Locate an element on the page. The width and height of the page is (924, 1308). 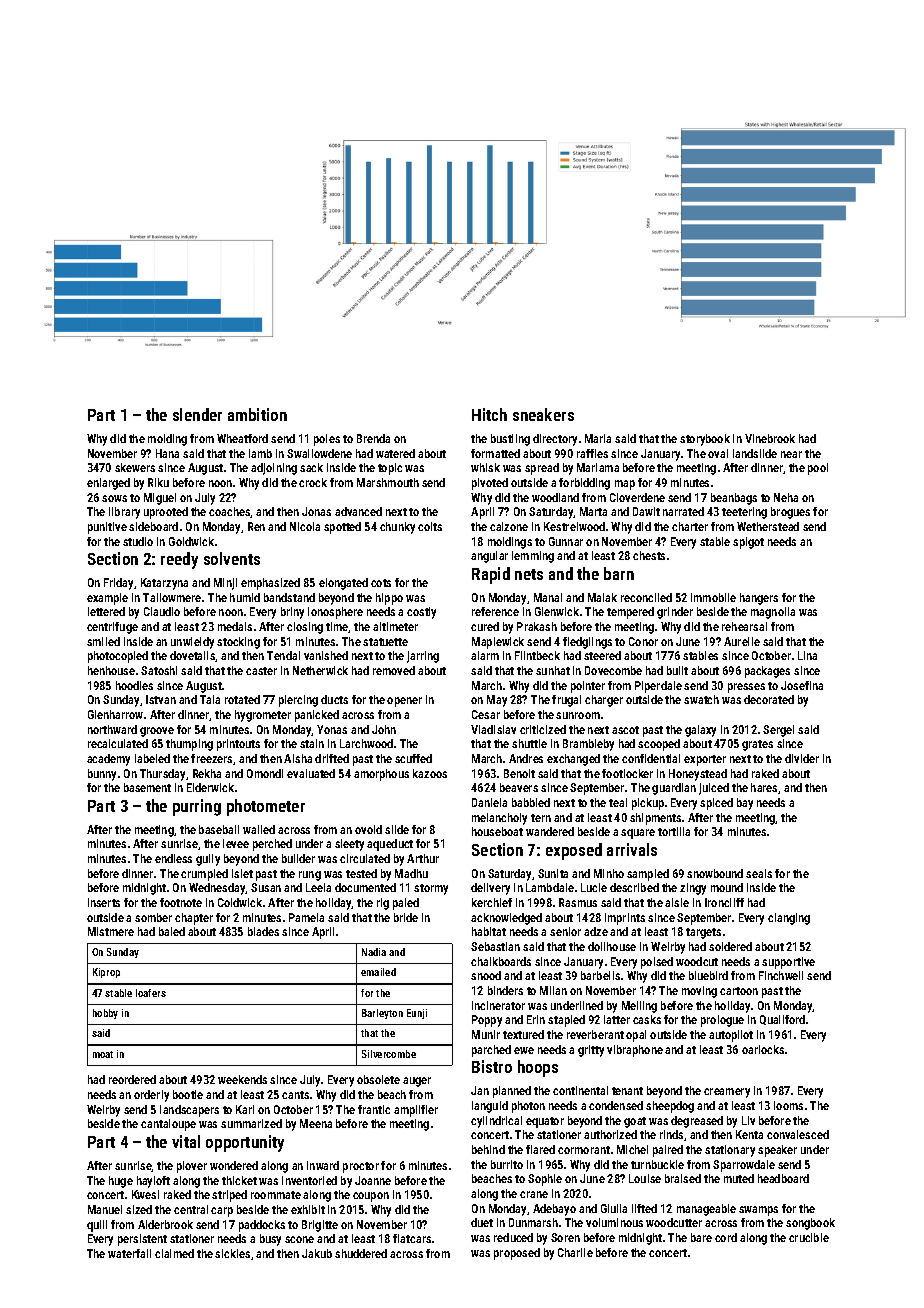
hangers is located at coordinates (759, 599).
